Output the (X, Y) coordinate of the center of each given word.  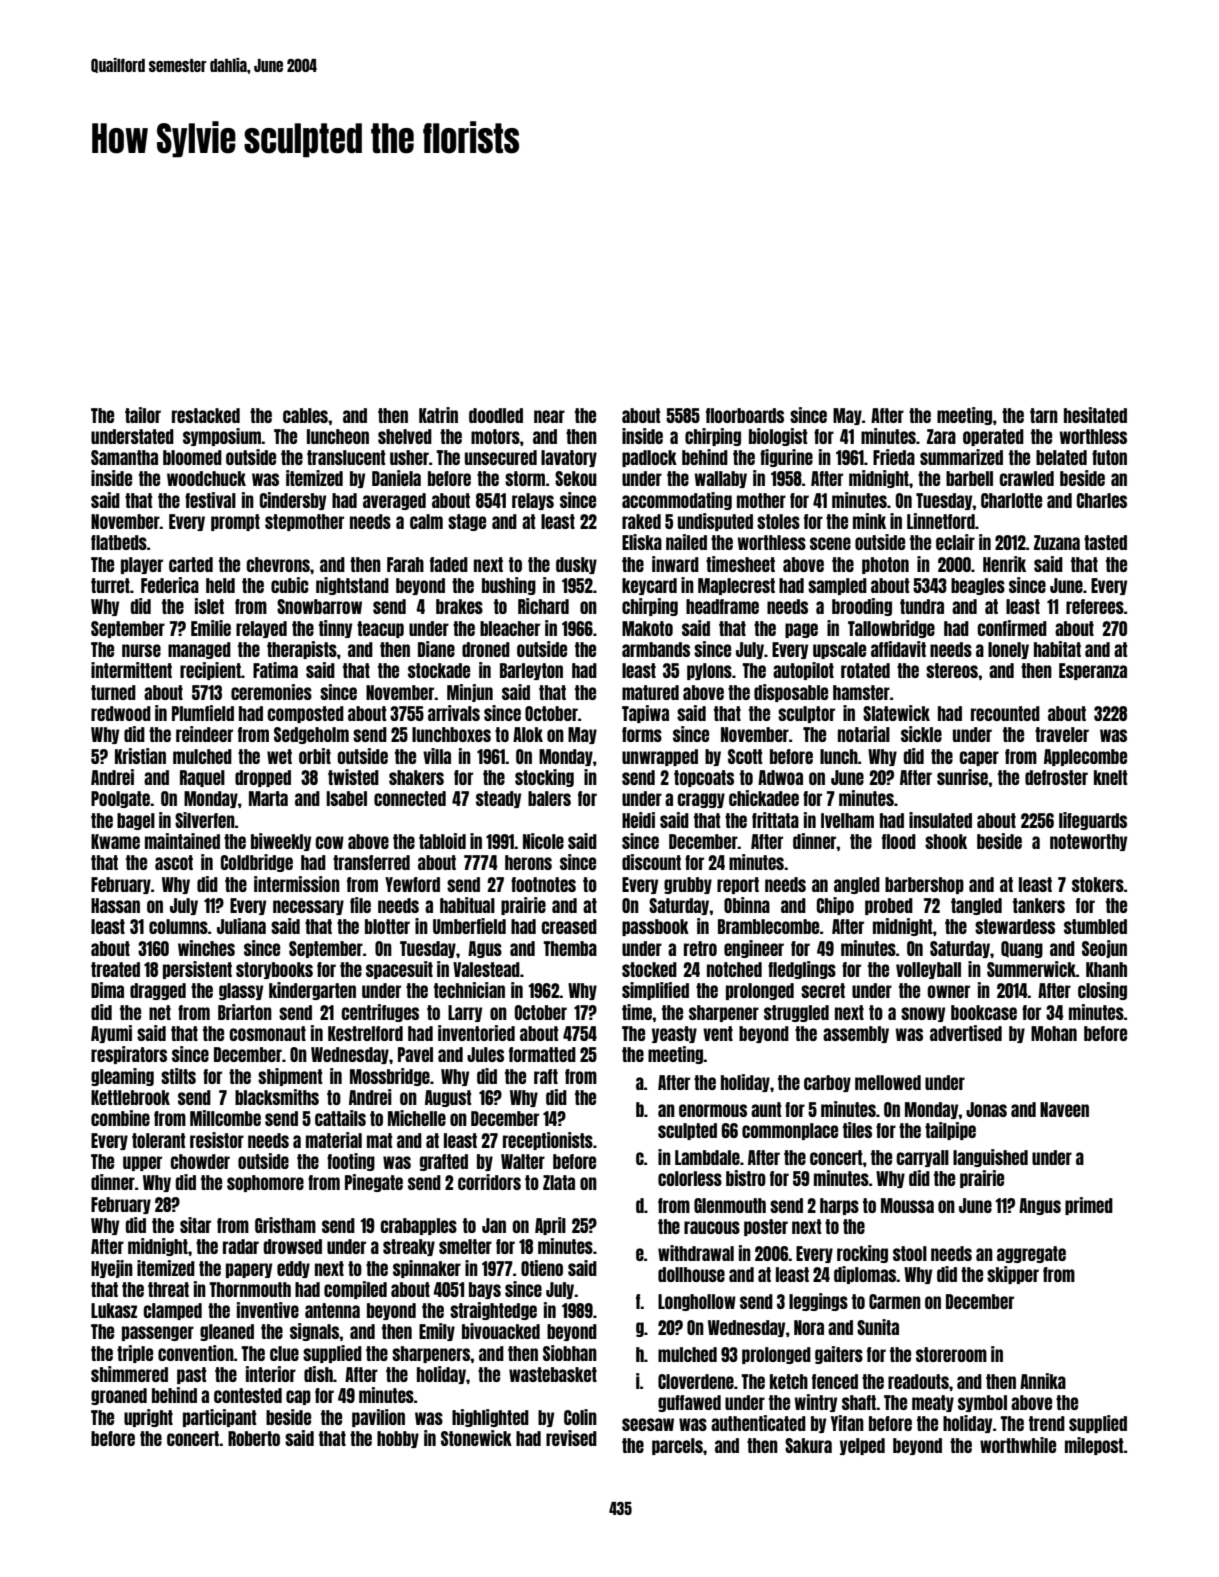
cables (305, 415)
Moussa (907, 1205)
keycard (649, 586)
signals (315, 1332)
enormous (713, 1110)
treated (115, 969)
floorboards (745, 415)
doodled (496, 415)
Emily (437, 1332)
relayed (261, 629)
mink (869, 521)
